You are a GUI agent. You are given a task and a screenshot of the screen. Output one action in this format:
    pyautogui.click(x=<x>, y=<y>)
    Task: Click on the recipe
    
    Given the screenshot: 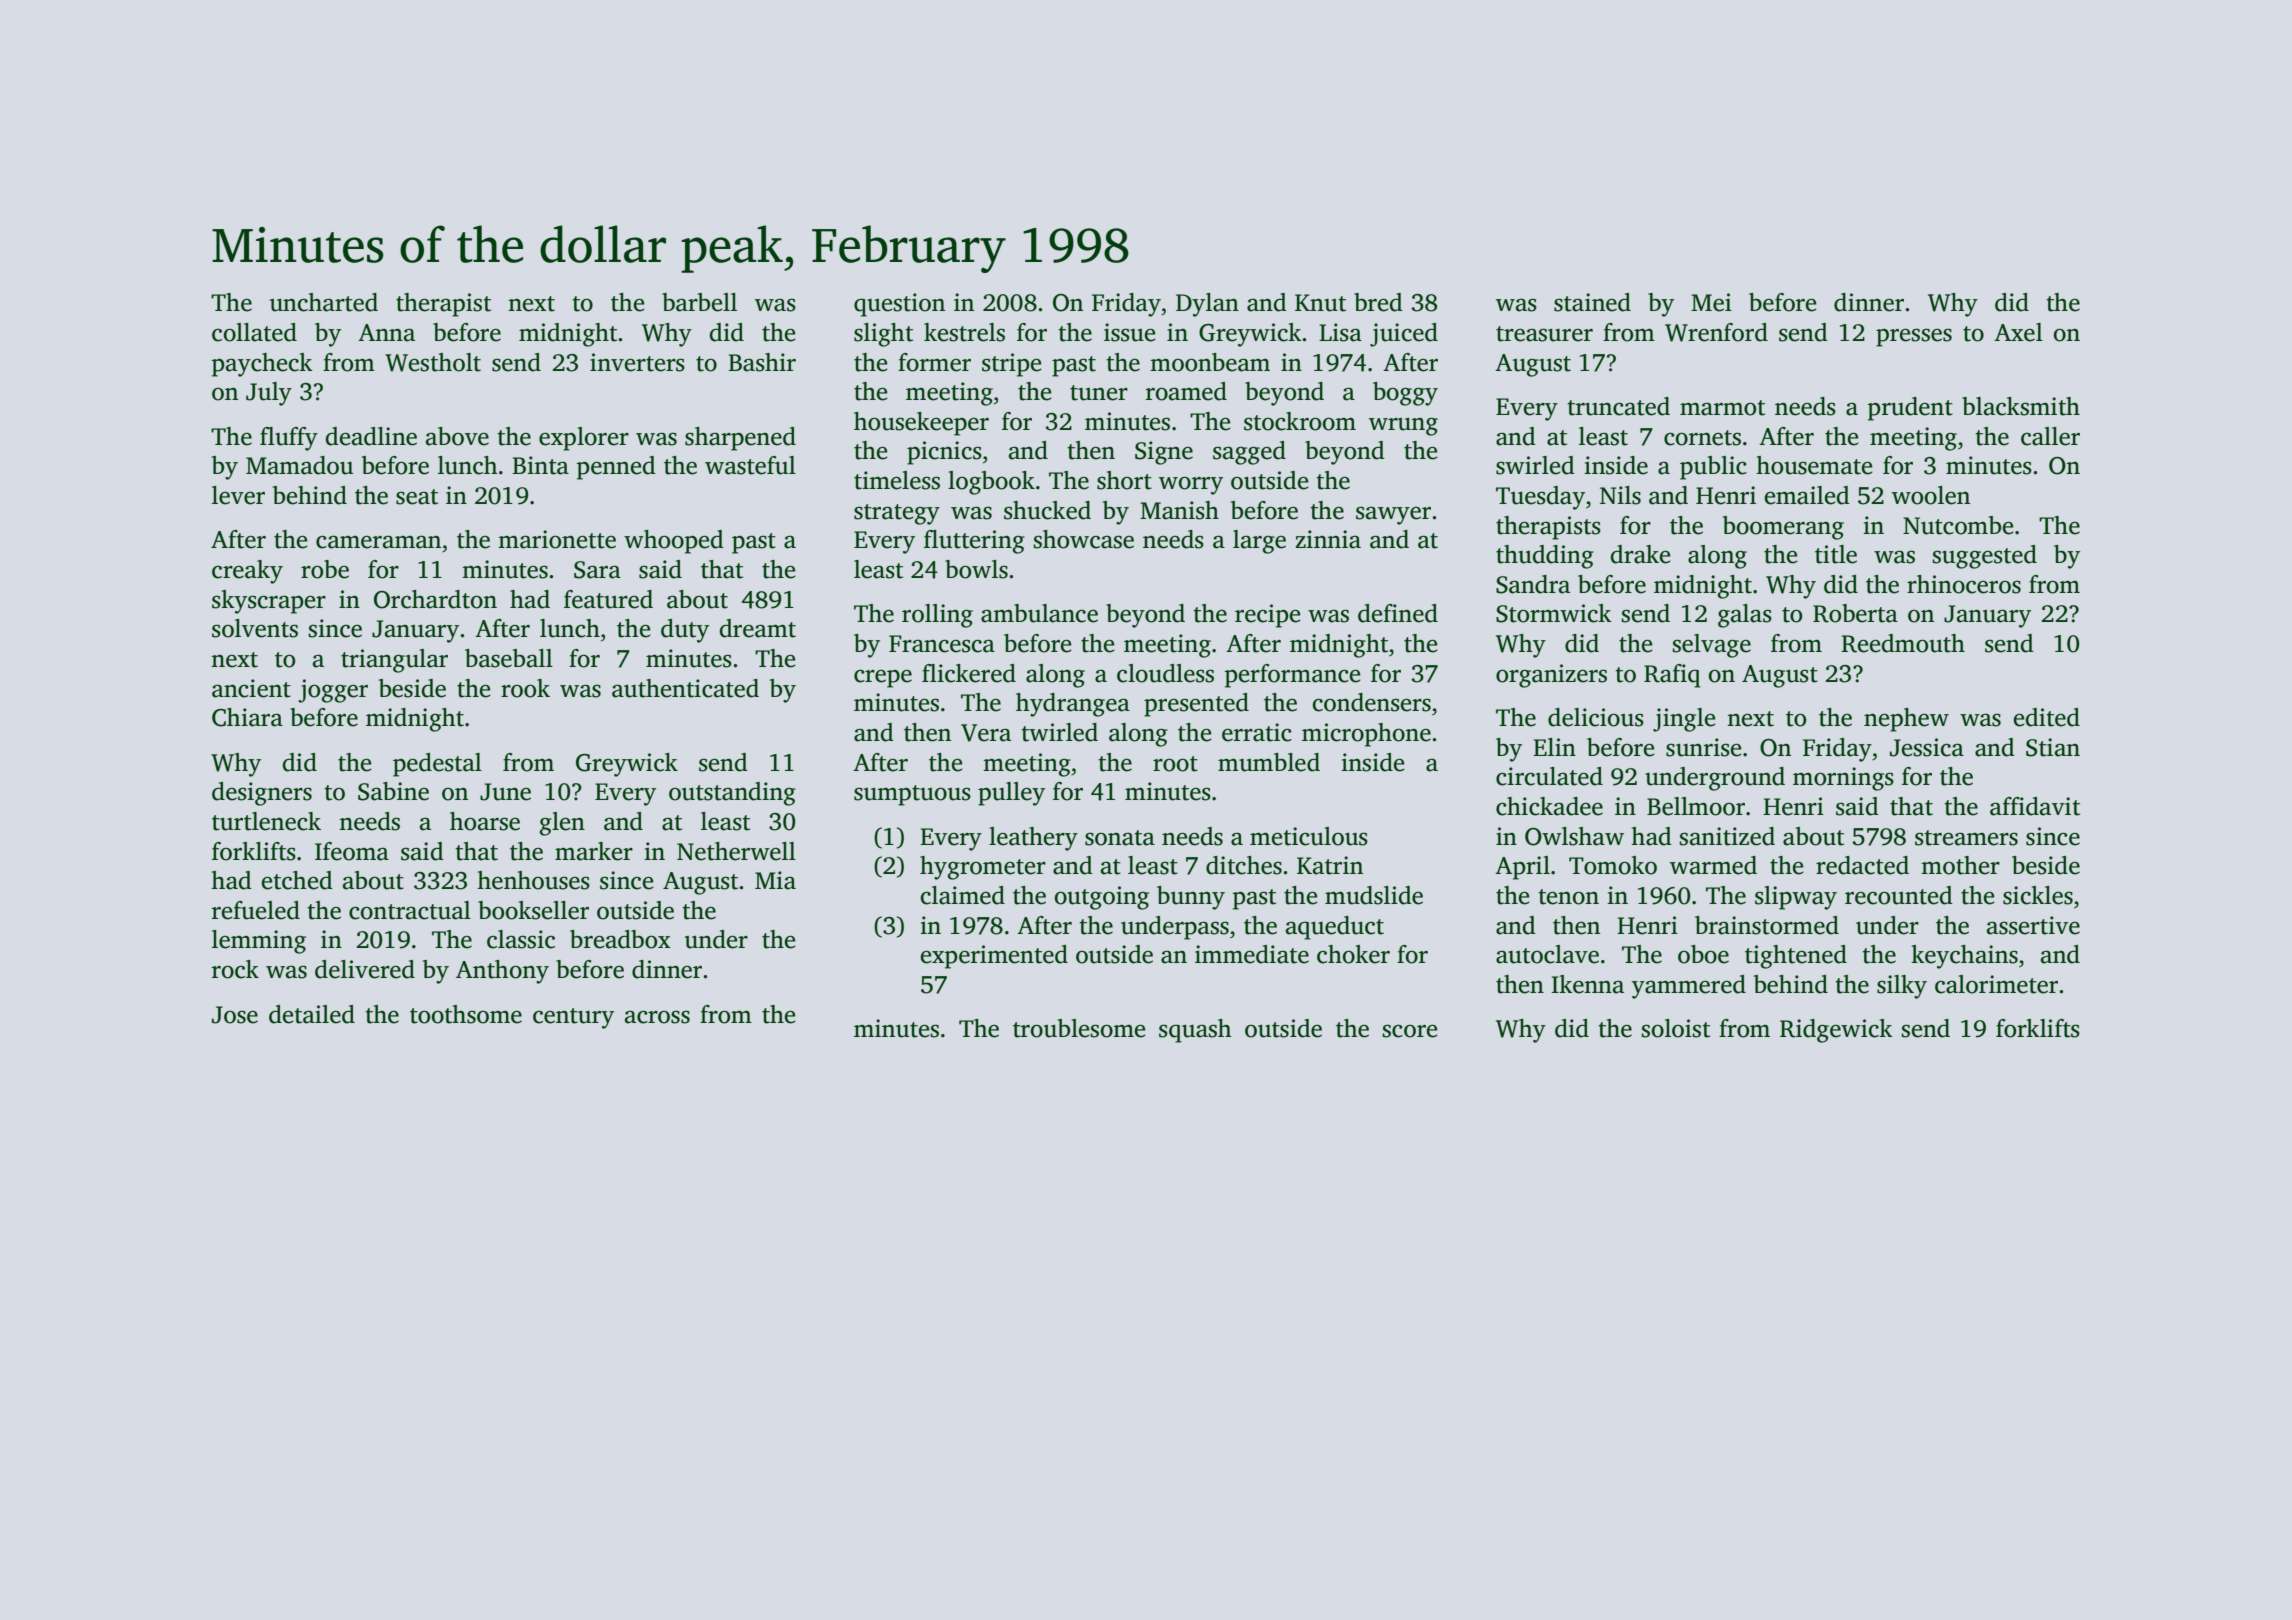 What is the action you would take?
    pyautogui.click(x=1267, y=616)
